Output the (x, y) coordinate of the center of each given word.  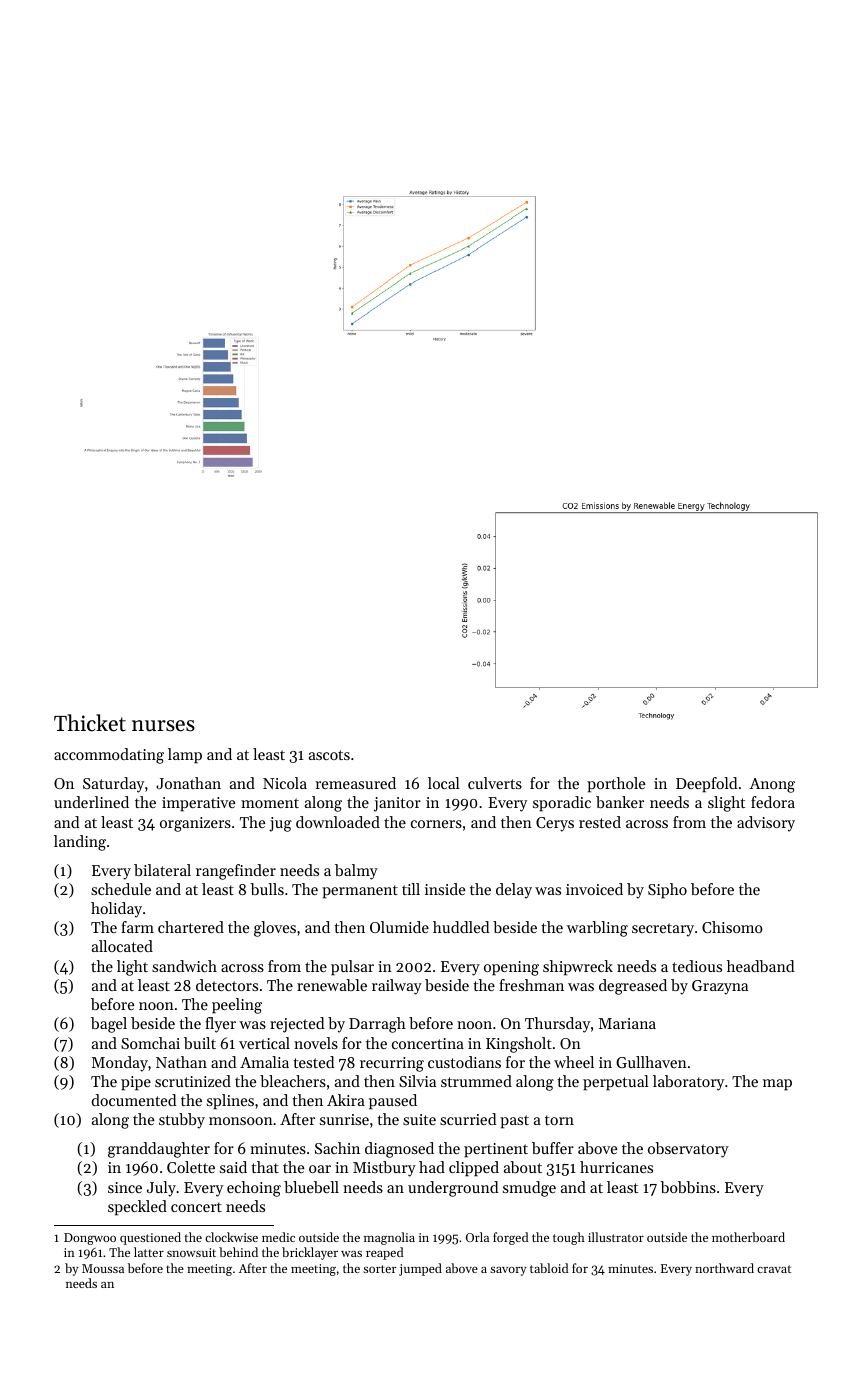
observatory (688, 1150)
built (200, 1043)
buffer (553, 1148)
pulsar (352, 968)
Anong (772, 785)
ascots (329, 755)
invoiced (594, 889)
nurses (163, 726)
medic (278, 1237)
